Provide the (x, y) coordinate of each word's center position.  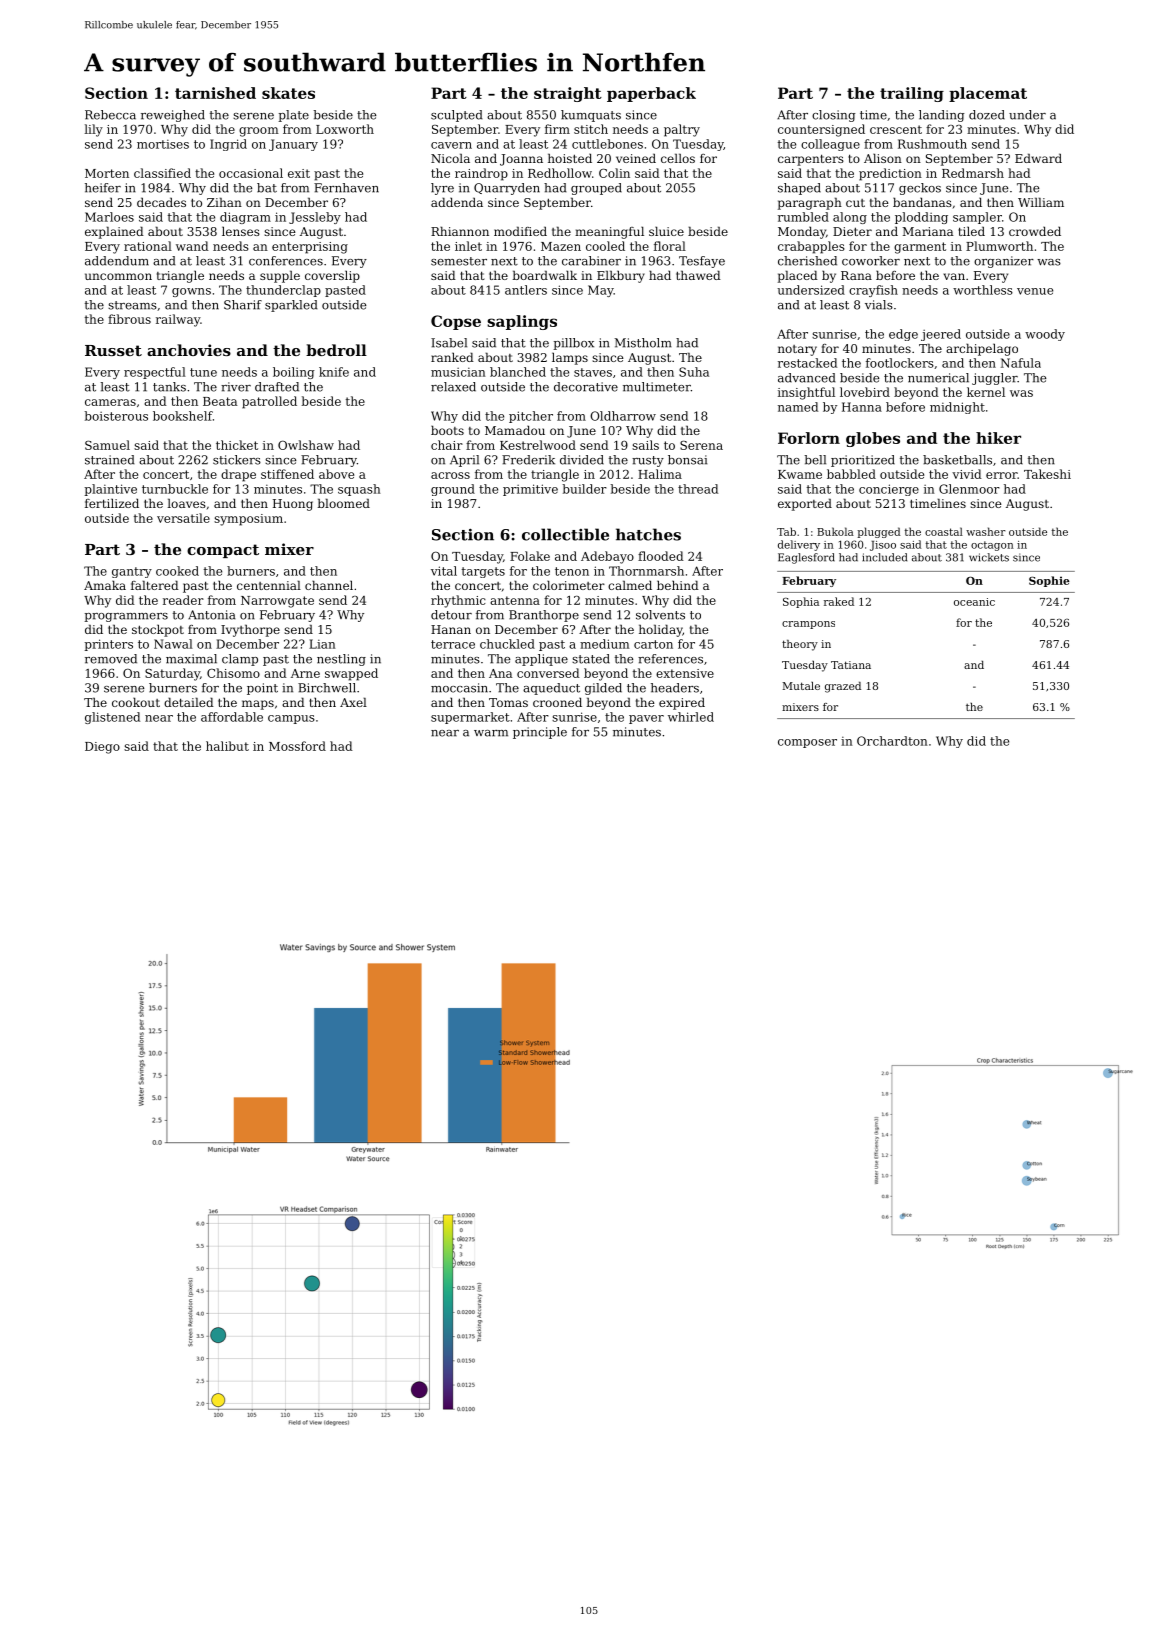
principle (540, 733)
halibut (227, 746)
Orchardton (892, 741)
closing (833, 116)
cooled (605, 246)
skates (288, 93)
